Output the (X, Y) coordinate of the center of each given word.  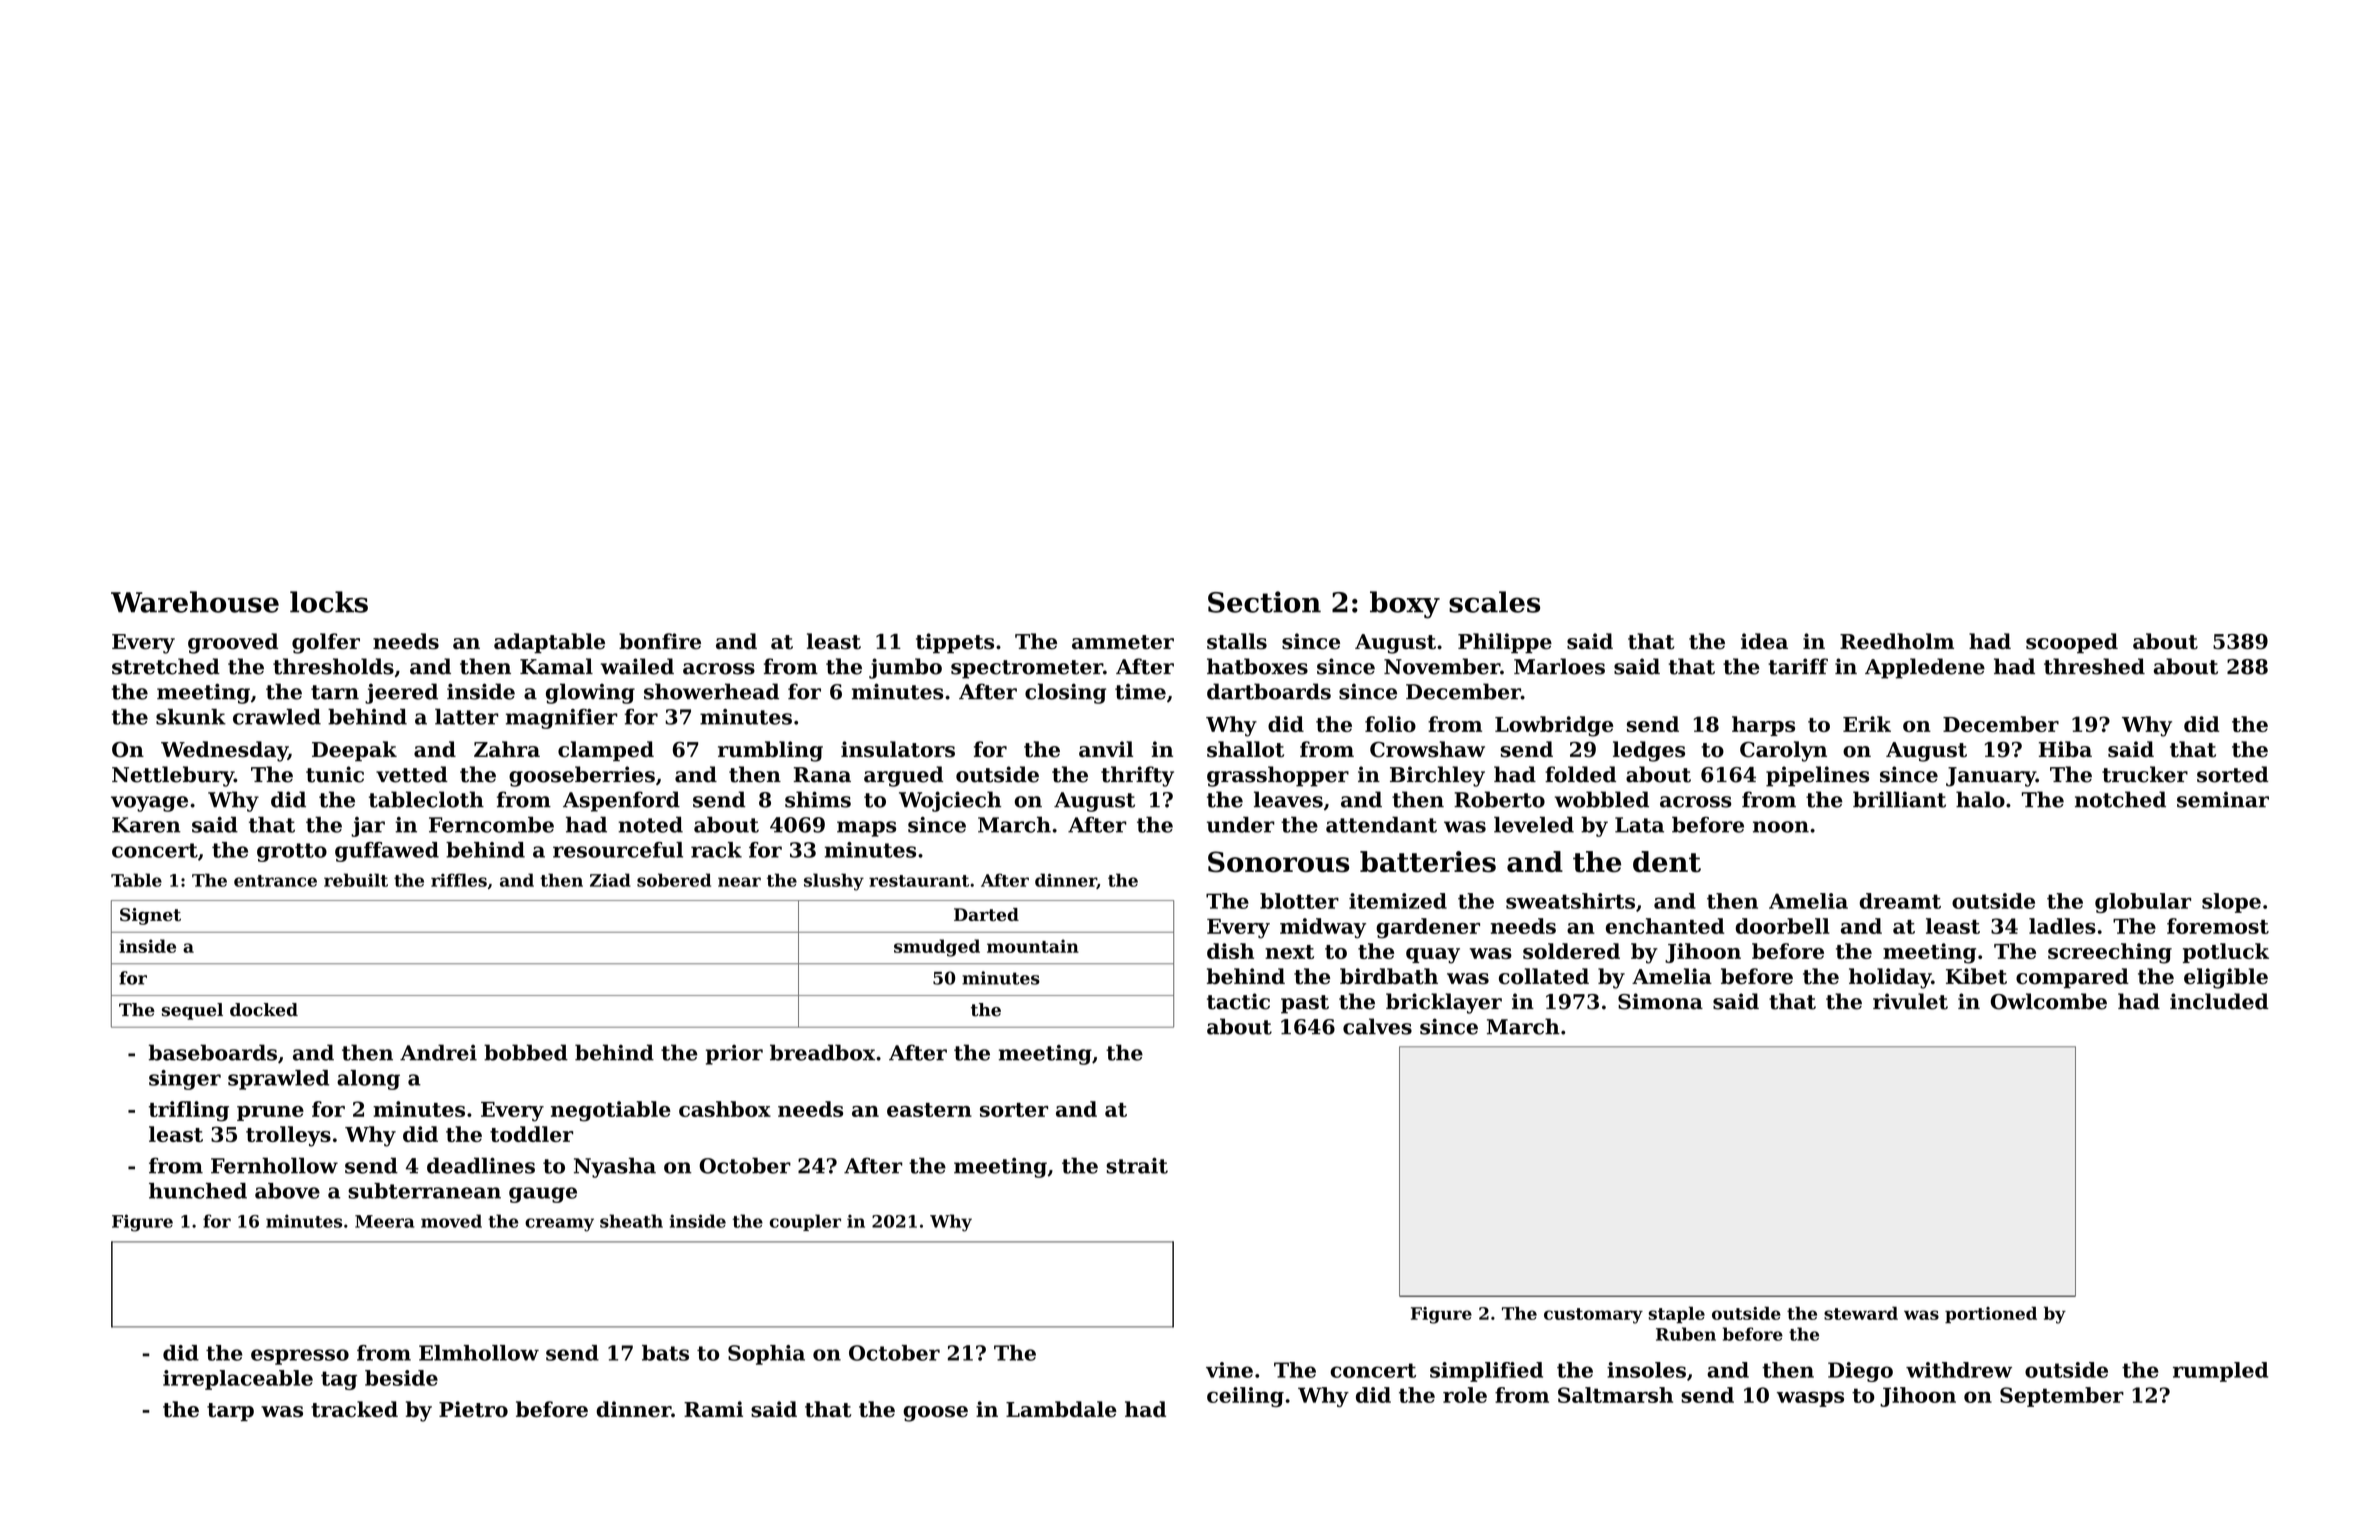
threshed (2094, 666)
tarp (230, 1412)
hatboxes (1257, 666)
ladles (2062, 926)
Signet (150, 916)
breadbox (822, 1052)
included (2219, 1001)
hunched (198, 1191)
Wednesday (224, 751)
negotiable (611, 1111)
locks (329, 602)
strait (1137, 1165)
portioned (1991, 1314)
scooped (2072, 643)
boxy (1405, 605)
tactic (1238, 1001)
